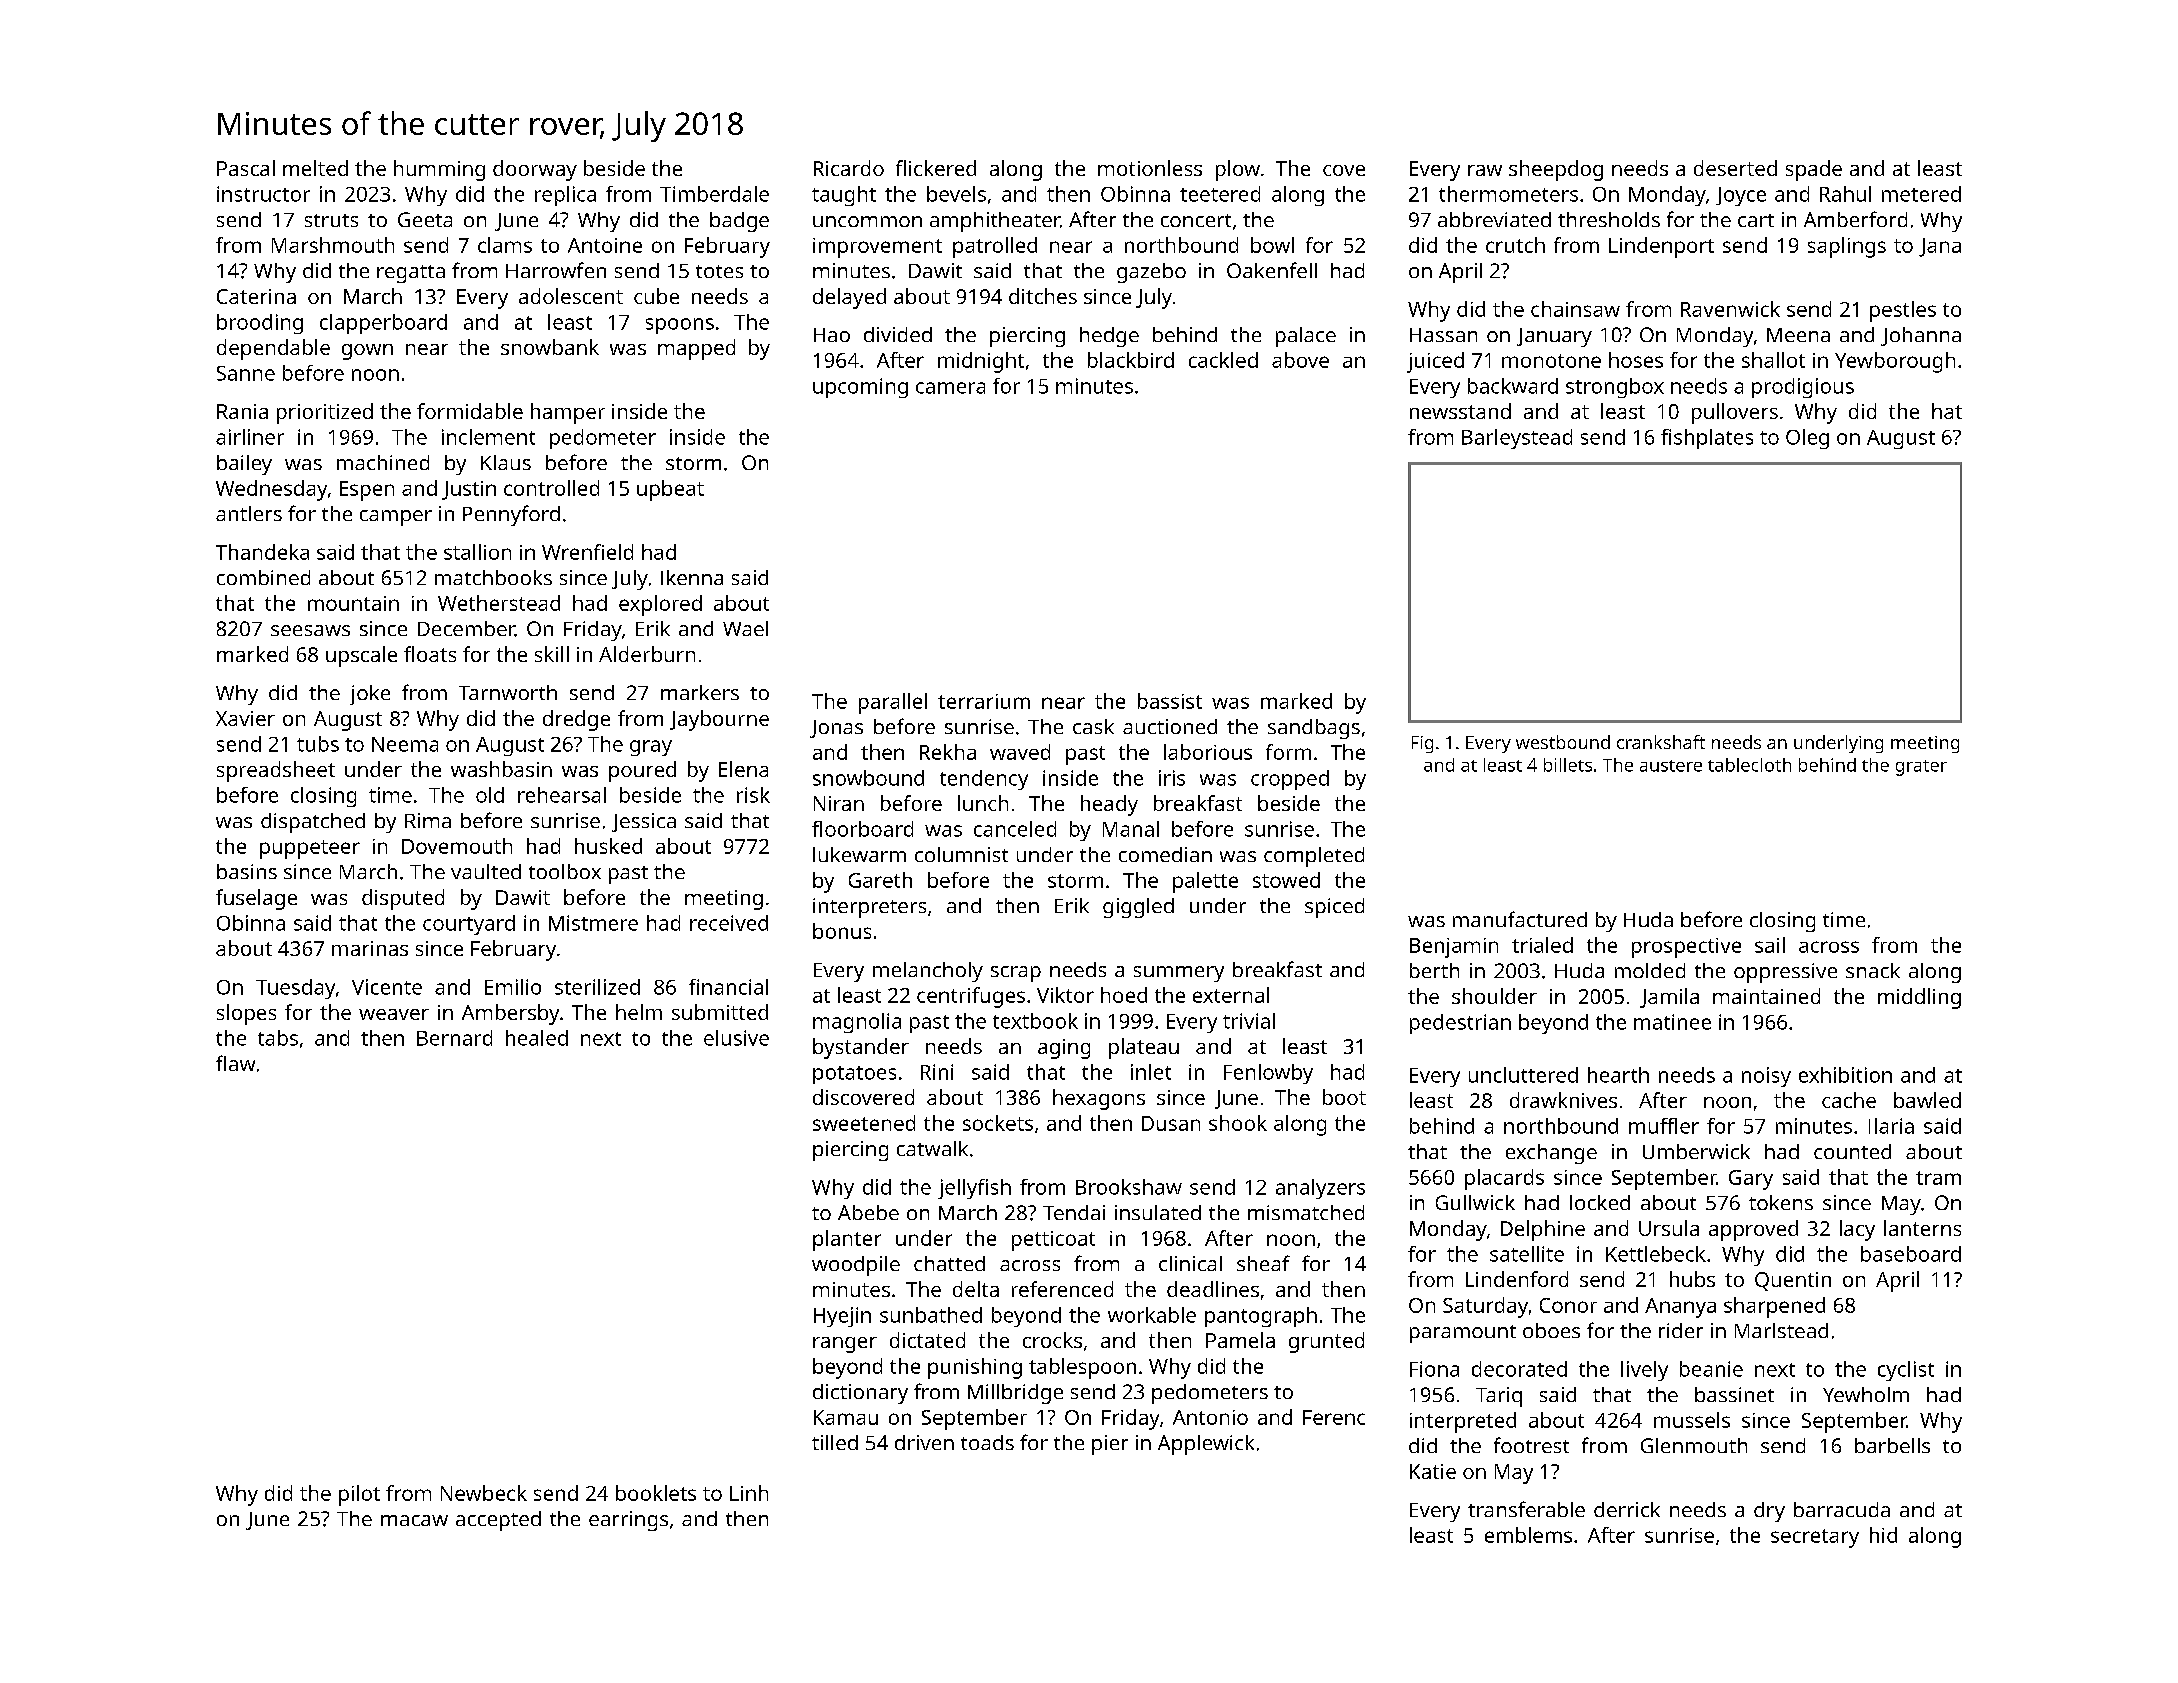  Describe the element at coordinates (370, 948) in the image. I see `marinas` at that location.
